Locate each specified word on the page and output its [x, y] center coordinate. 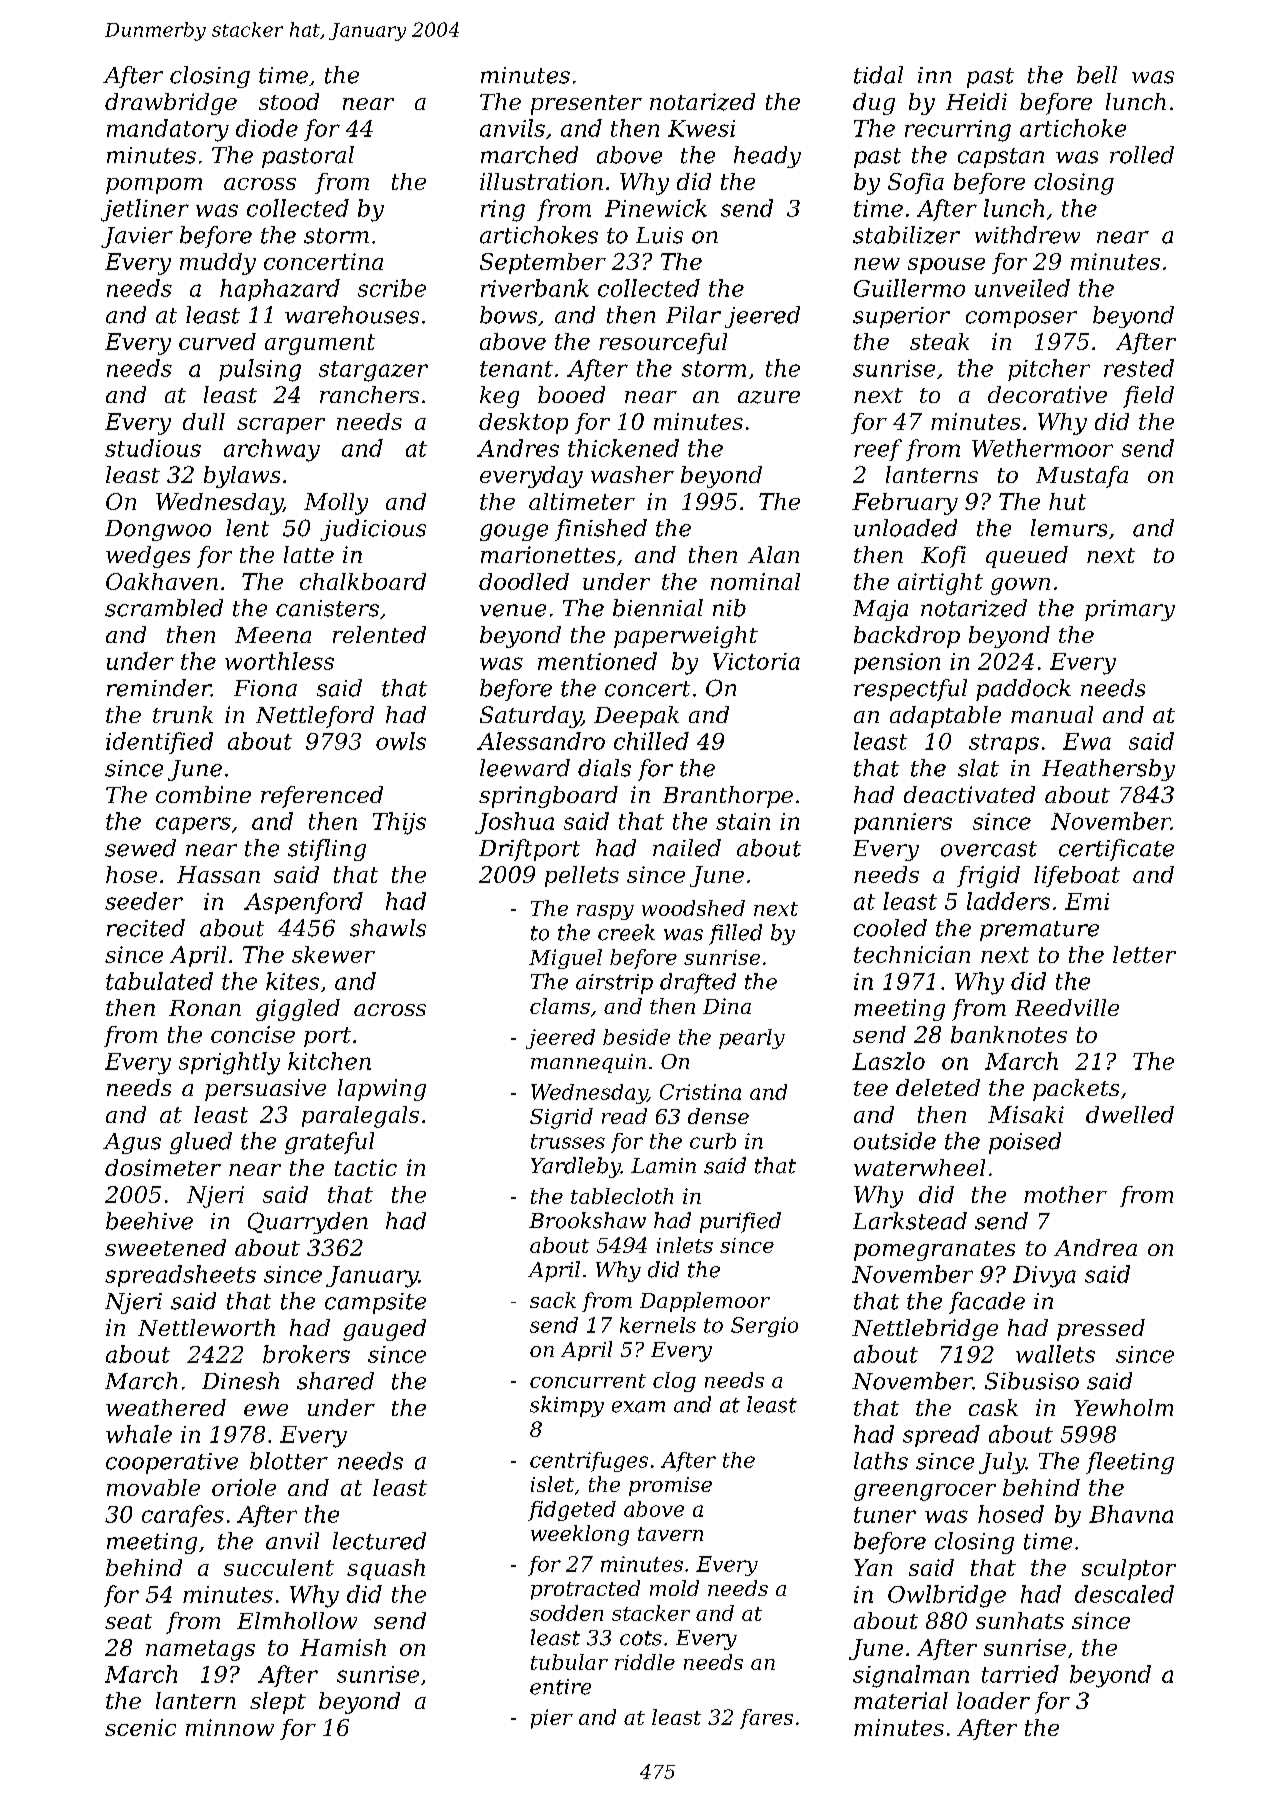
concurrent [588, 1381]
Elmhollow [297, 1620]
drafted [698, 983]
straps [1004, 744]
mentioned [597, 661]
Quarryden [308, 1223]
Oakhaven [162, 581]
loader [993, 1700]
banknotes [1009, 1034]
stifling [327, 850]
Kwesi [701, 128]
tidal [878, 75]
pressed [1101, 1330]
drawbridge [171, 104]
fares [766, 1719]
